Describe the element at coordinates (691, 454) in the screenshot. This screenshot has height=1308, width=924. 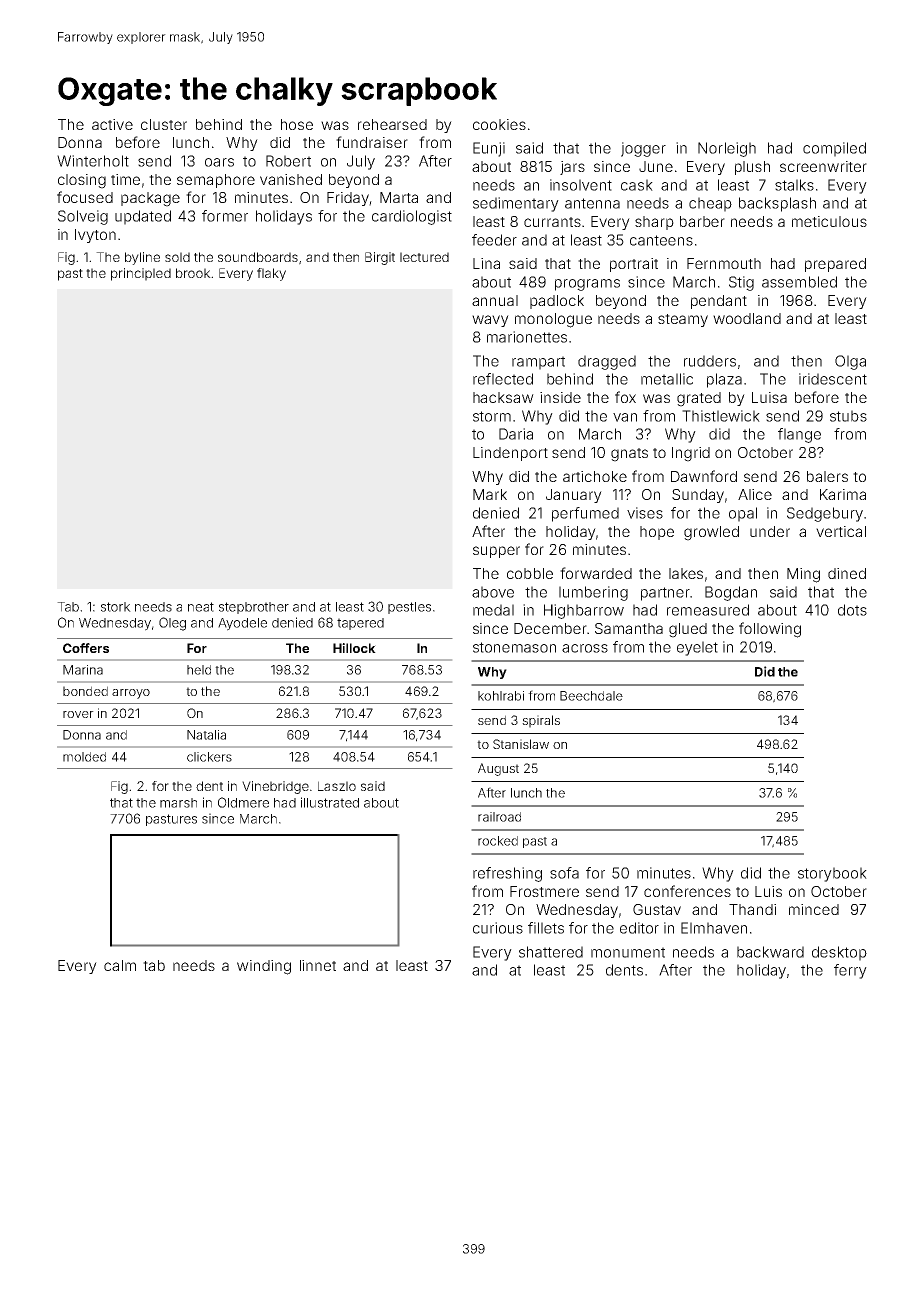
I see `Ingrid` at that location.
